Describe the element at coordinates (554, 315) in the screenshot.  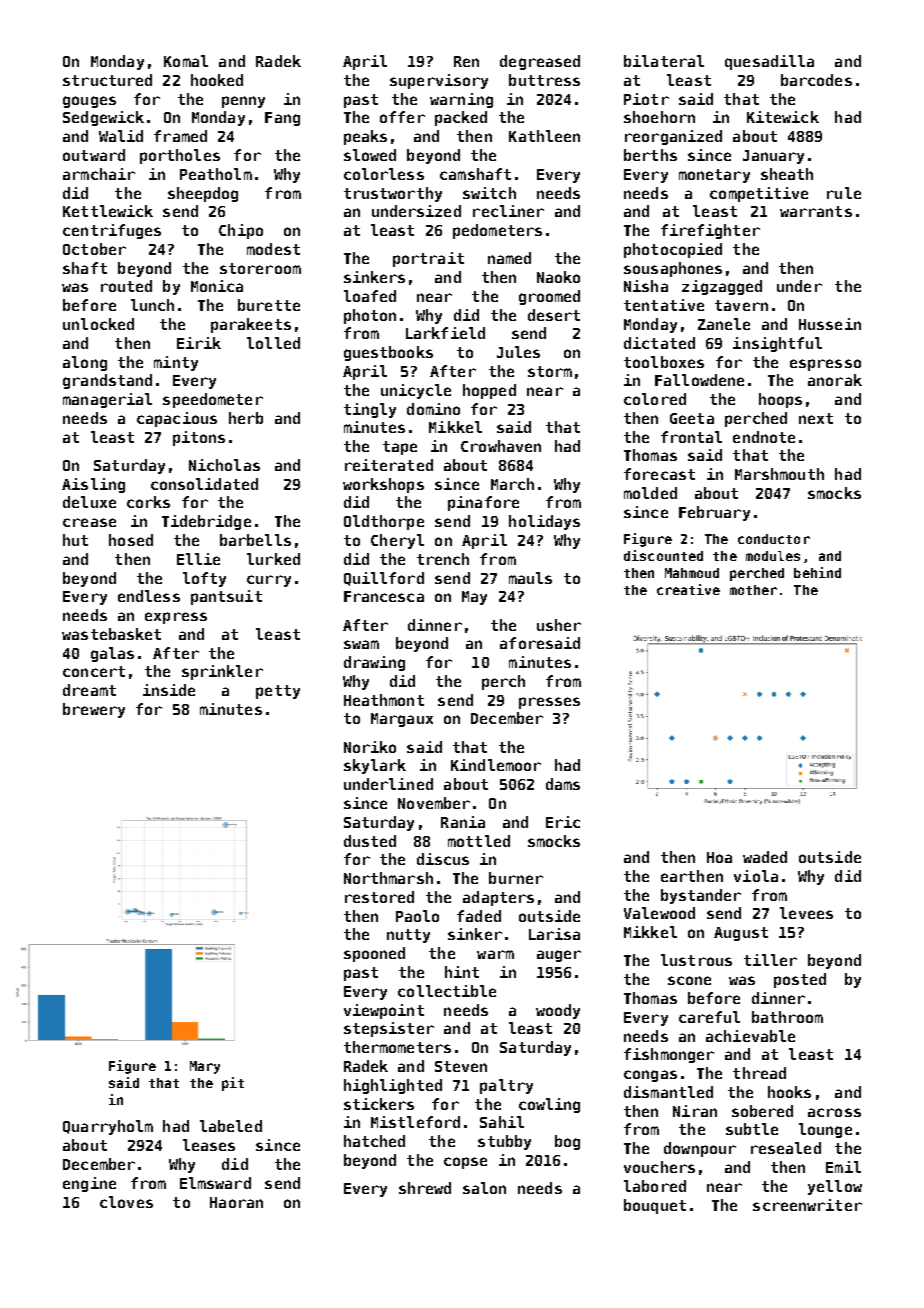
I see `desert` at that location.
